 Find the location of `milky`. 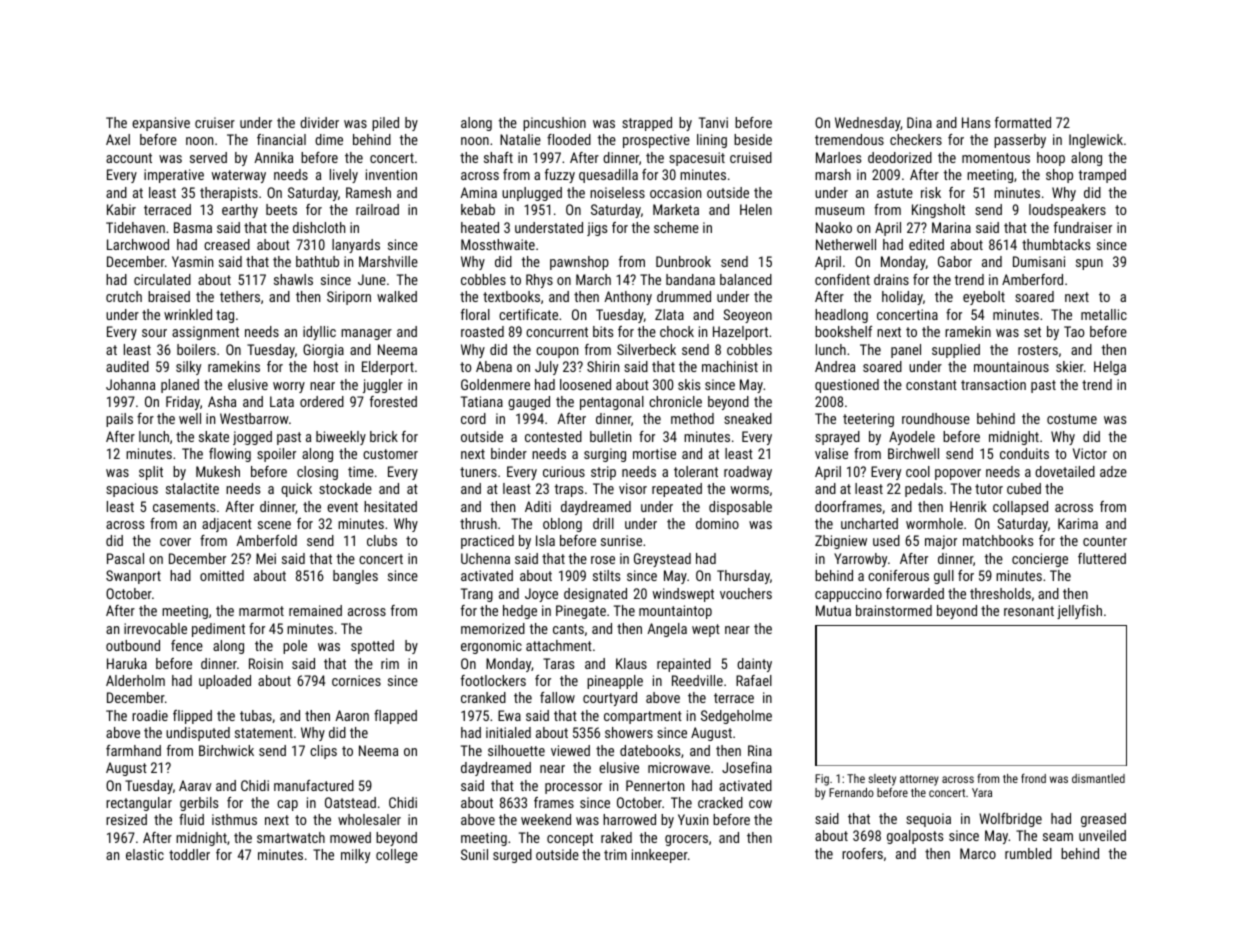

milky is located at coordinates (355, 856).
